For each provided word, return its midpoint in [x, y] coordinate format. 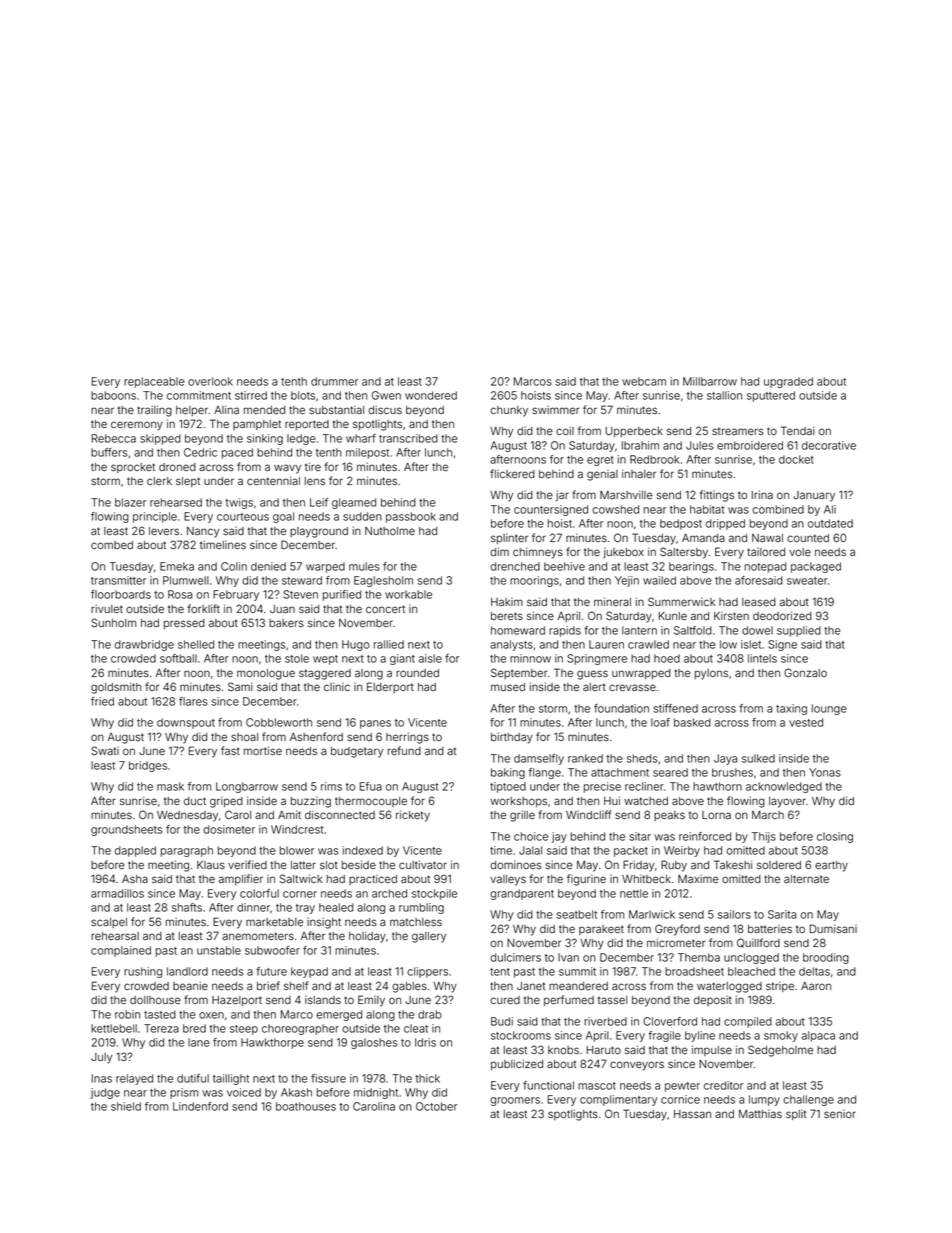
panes [375, 724]
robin [127, 1014]
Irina [762, 494]
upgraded [788, 382]
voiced [244, 1092]
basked [692, 722]
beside [359, 864]
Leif [319, 502]
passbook [411, 517]
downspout [186, 723]
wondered [431, 395]
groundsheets [127, 830]
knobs [563, 1050]
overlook [210, 381]
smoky [781, 1036]
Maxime [698, 878]
